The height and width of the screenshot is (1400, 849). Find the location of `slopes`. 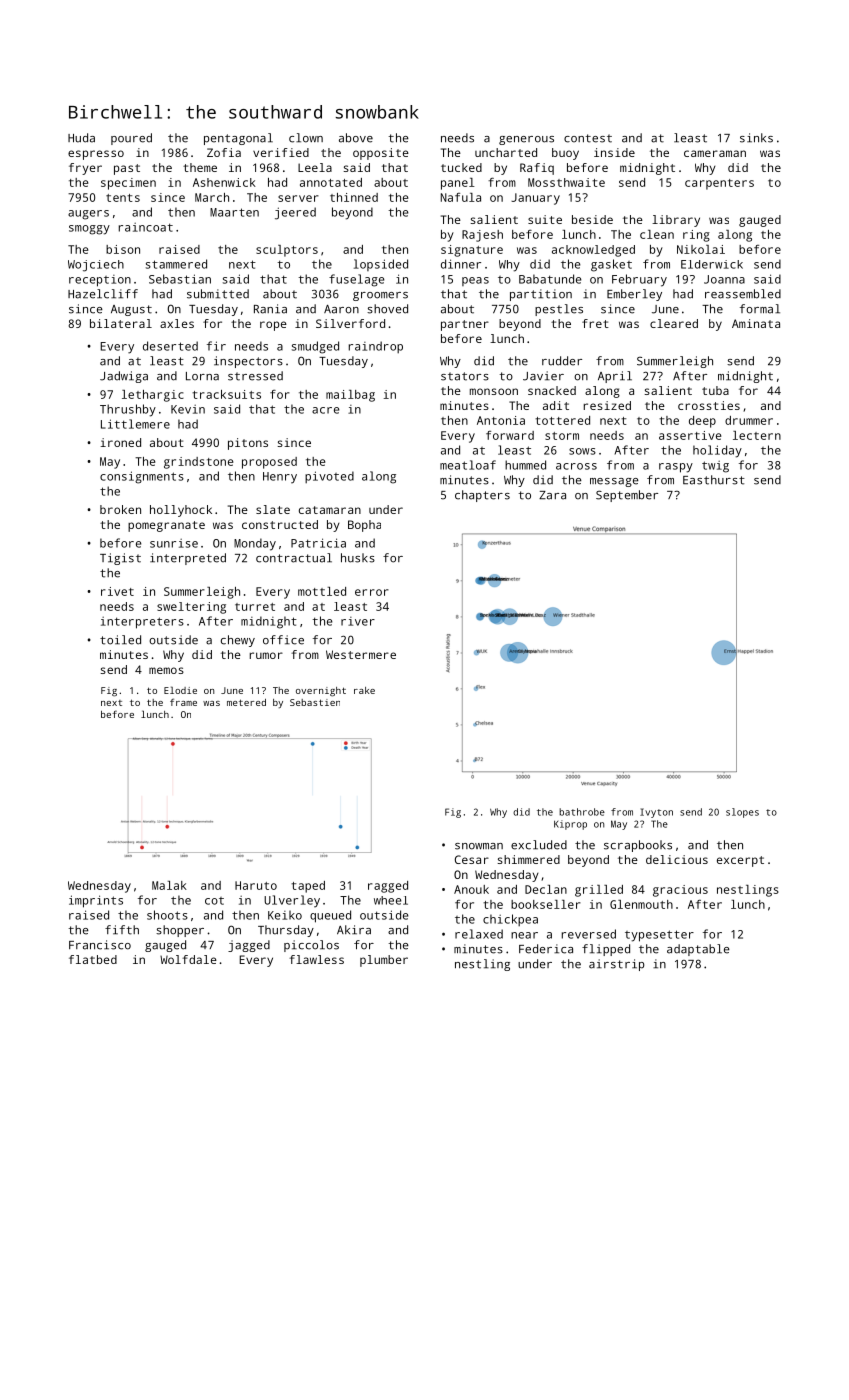

slopes is located at coordinates (742, 813).
